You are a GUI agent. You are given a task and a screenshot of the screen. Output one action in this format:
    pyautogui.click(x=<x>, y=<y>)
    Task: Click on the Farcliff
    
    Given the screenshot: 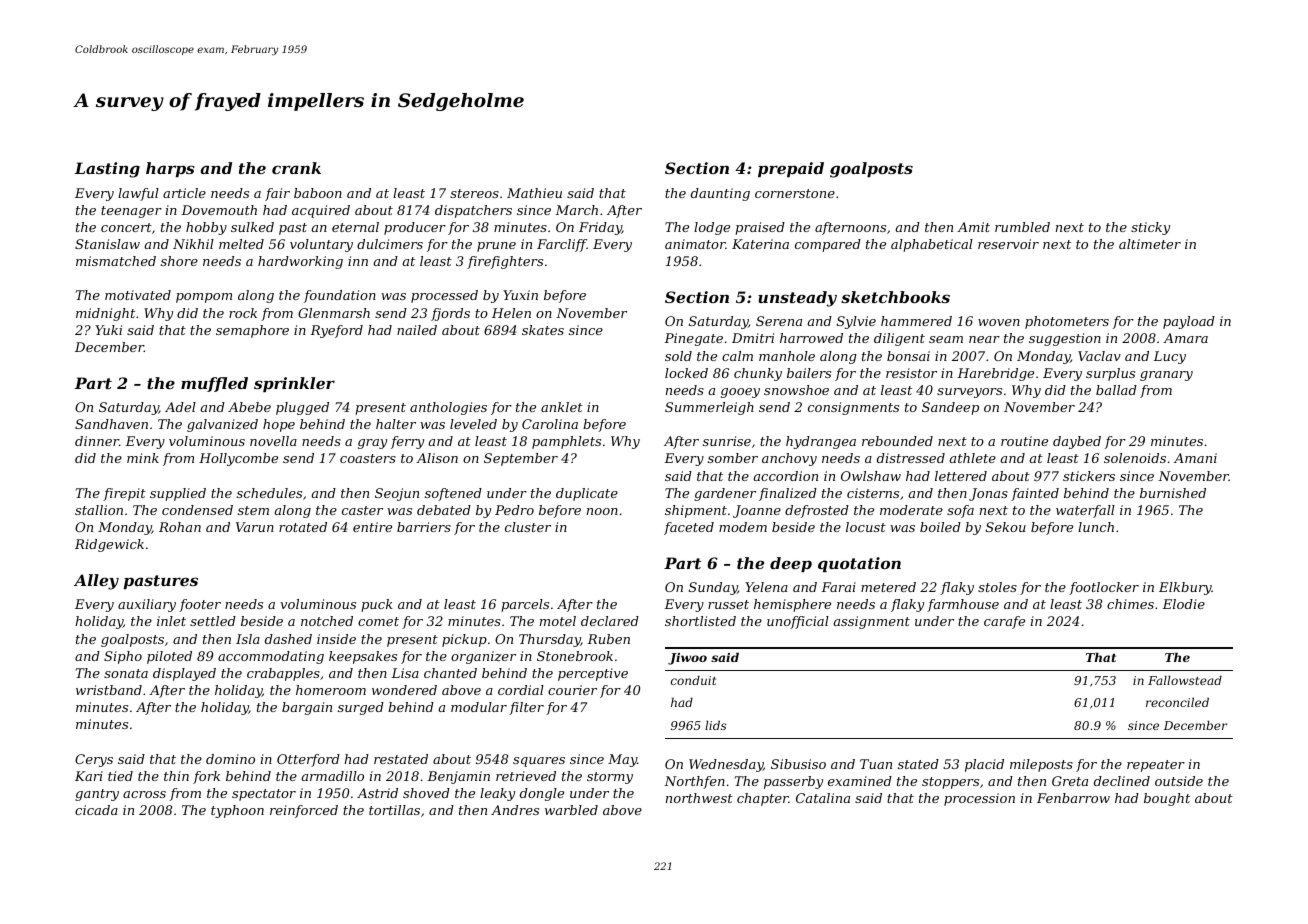 What is the action you would take?
    pyautogui.click(x=562, y=245)
